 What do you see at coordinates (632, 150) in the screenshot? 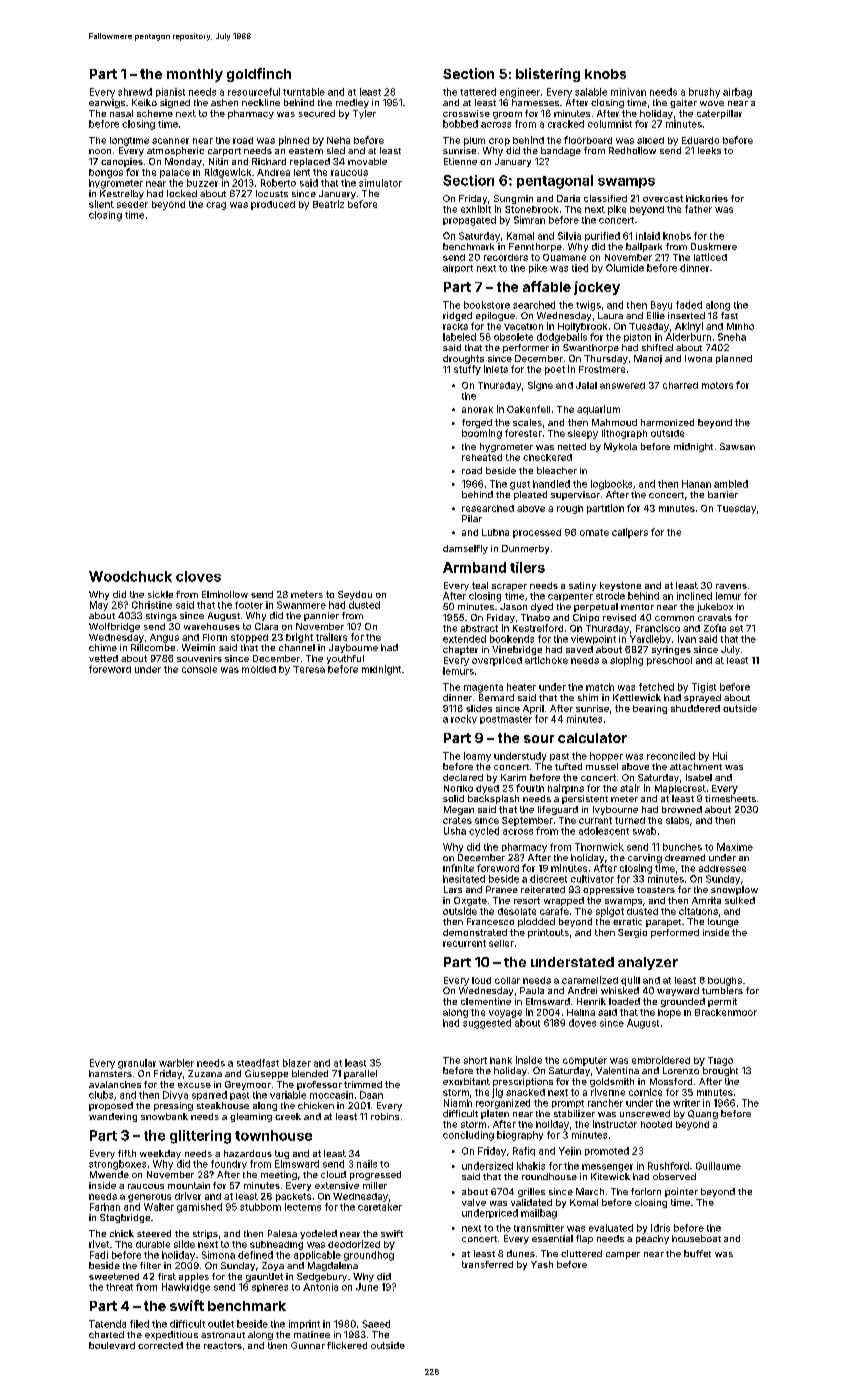
I see `Redhollow` at bounding box center [632, 150].
